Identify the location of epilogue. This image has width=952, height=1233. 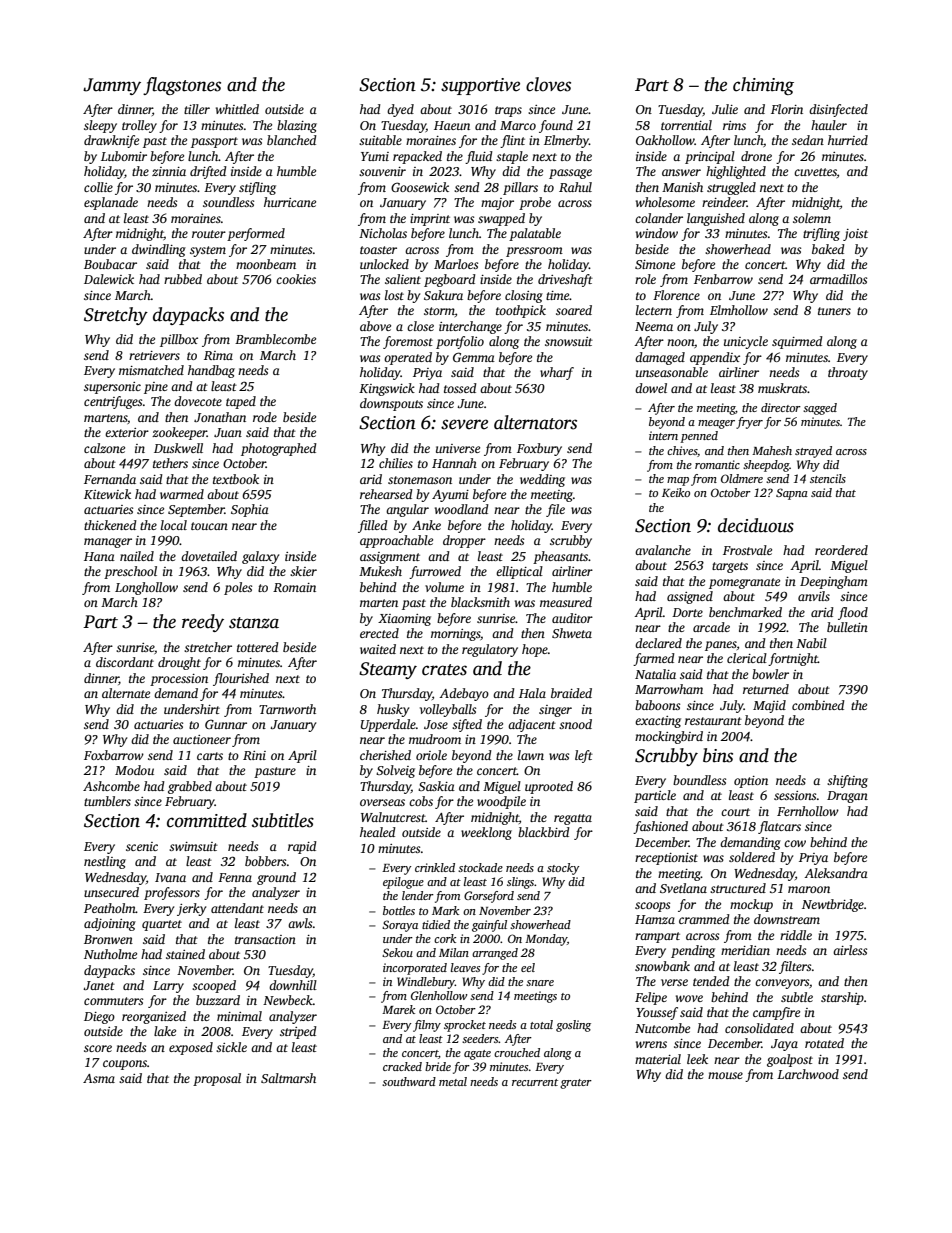
(403, 883).
